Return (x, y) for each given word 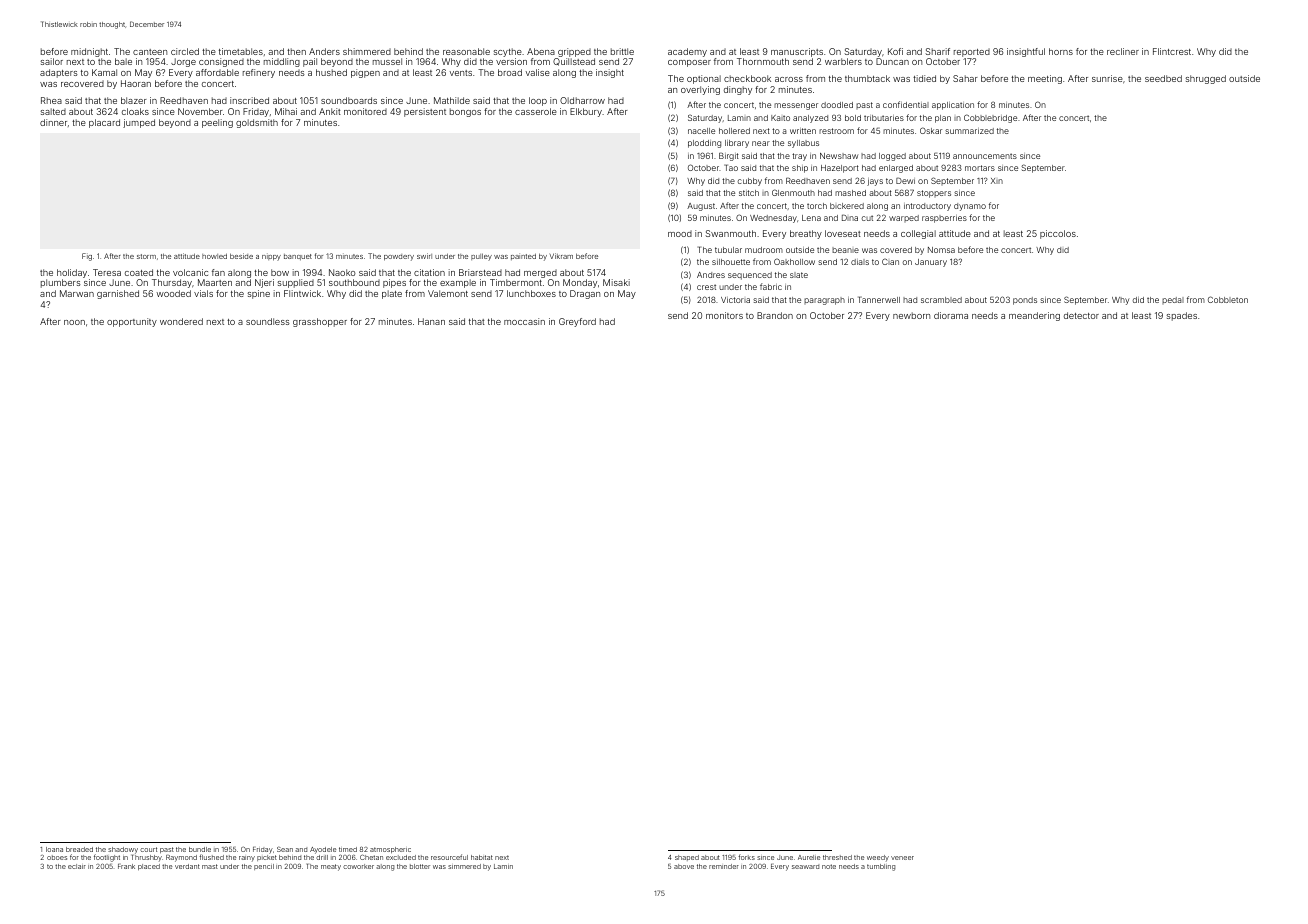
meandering (1034, 316)
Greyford (577, 322)
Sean (285, 849)
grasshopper (320, 322)
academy (687, 52)
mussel (387, 61)
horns (1061, 51)
